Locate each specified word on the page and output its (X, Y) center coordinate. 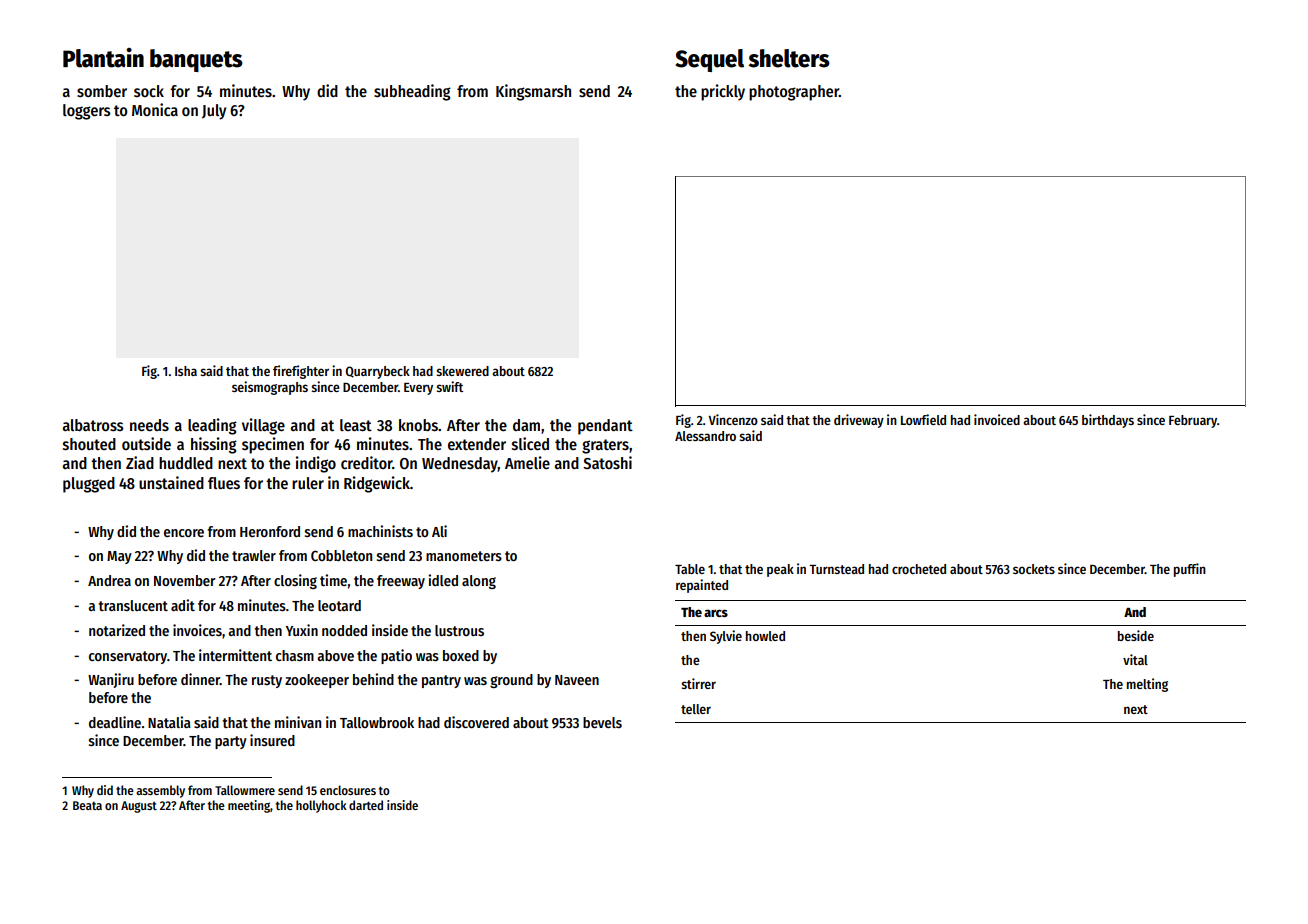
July (214, 112)
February (1193, 421)
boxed (461, 655)
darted (366, 805)
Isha (186, 371)
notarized (117, 630)
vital (1135, 659)
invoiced (997, 419)
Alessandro (705, 436)
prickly (723, 92)
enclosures (348, 790)
